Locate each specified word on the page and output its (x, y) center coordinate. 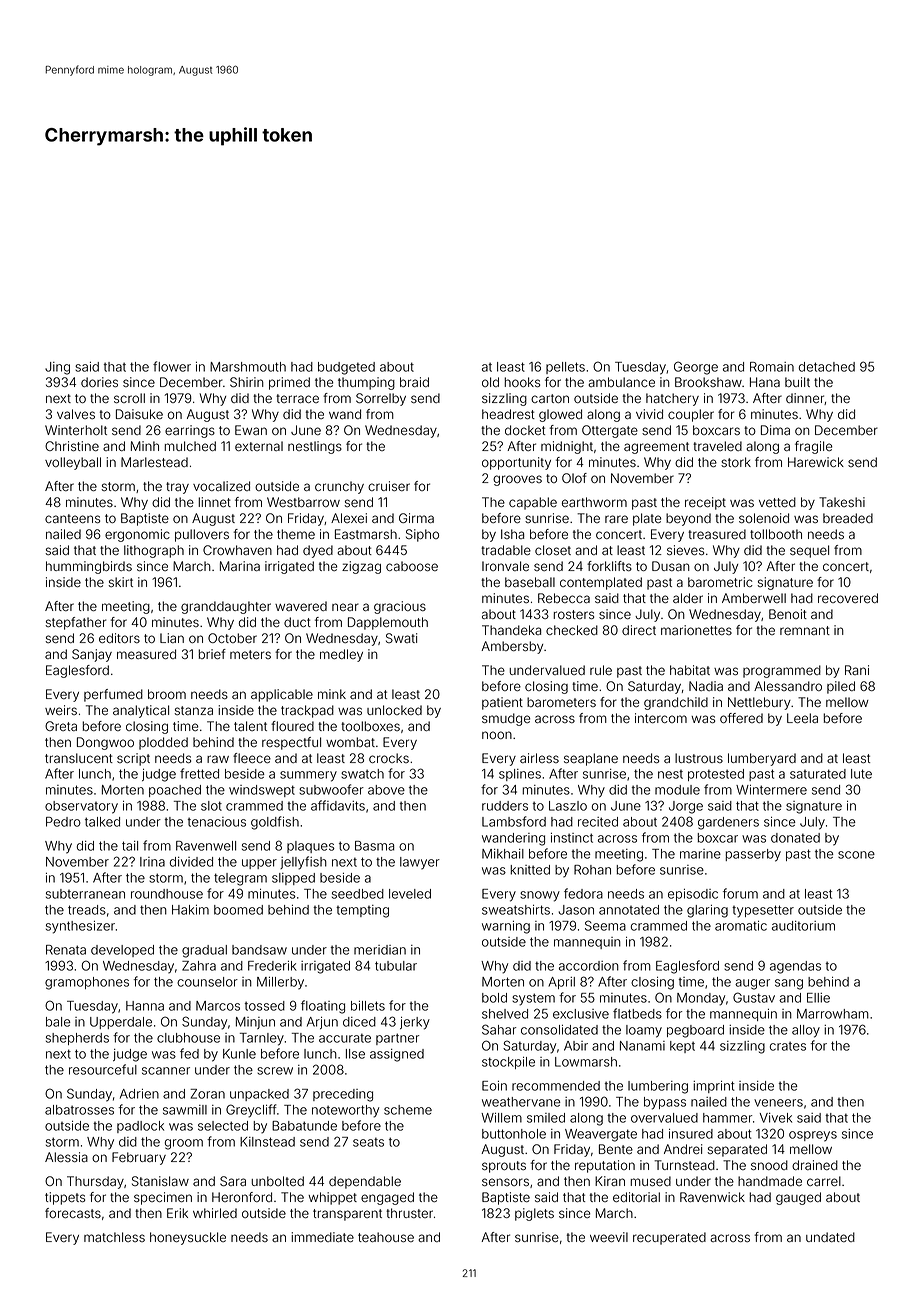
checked (572, 630)
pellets (565, 368)
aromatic (741, 926)
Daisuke (139, 414)
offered (741, 718)
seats (368, 1142)
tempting (362, 911)
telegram (240, 879)
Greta (61, 726)
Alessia (66, 1157)
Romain (772, 367)
